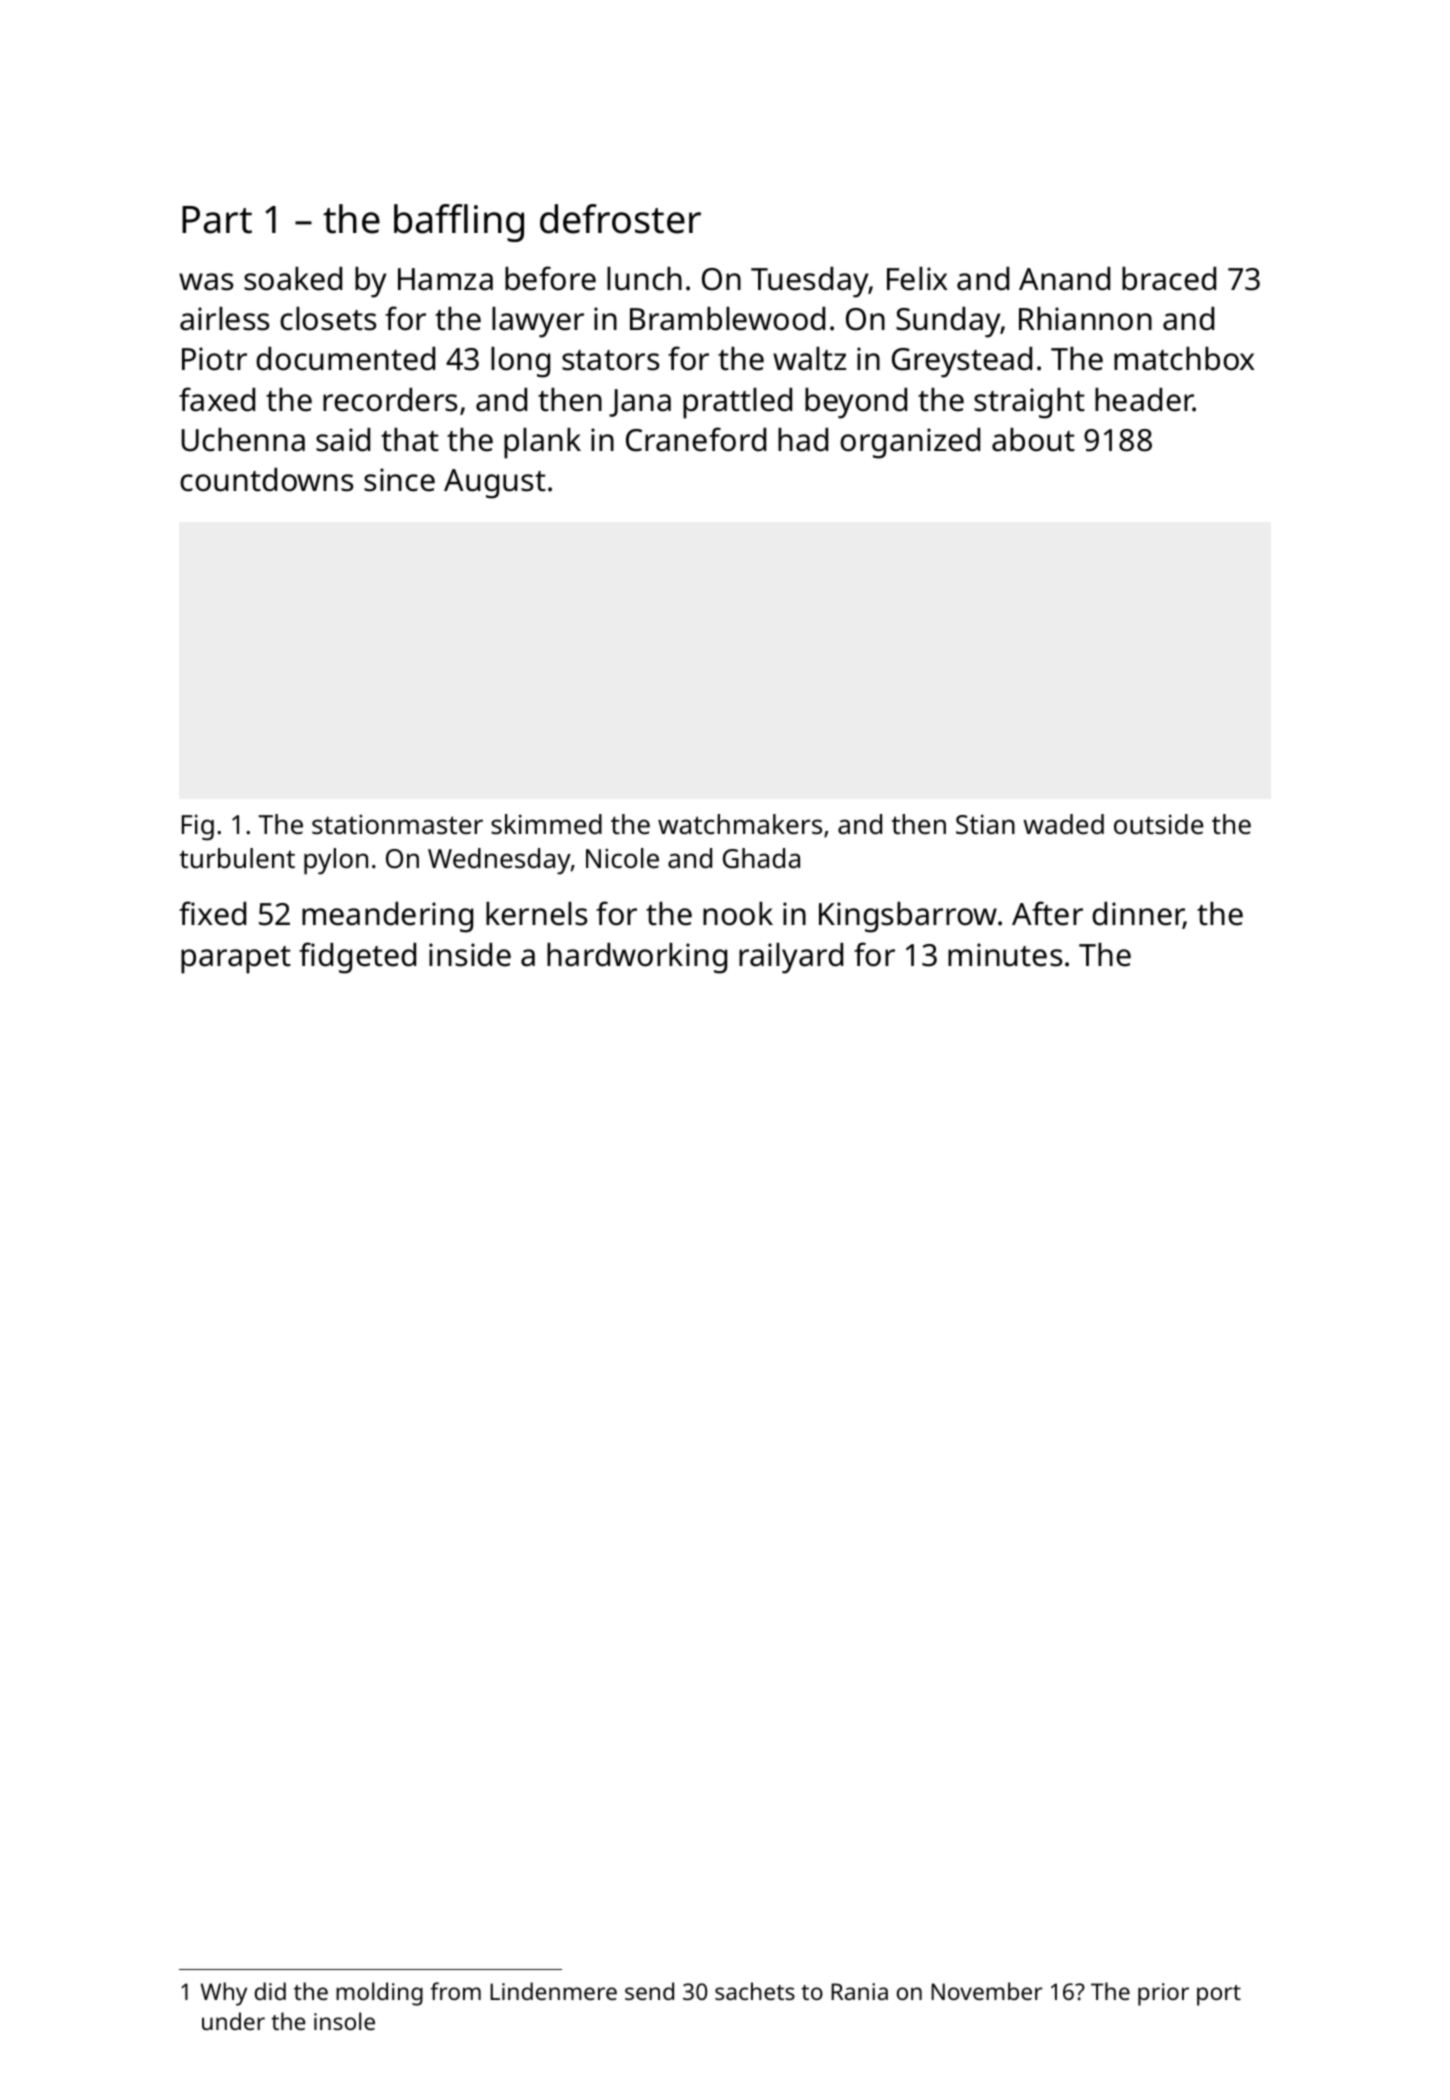 This screenshot has width=1450, height=2100. I want to click on Part, so click(217, 220).
